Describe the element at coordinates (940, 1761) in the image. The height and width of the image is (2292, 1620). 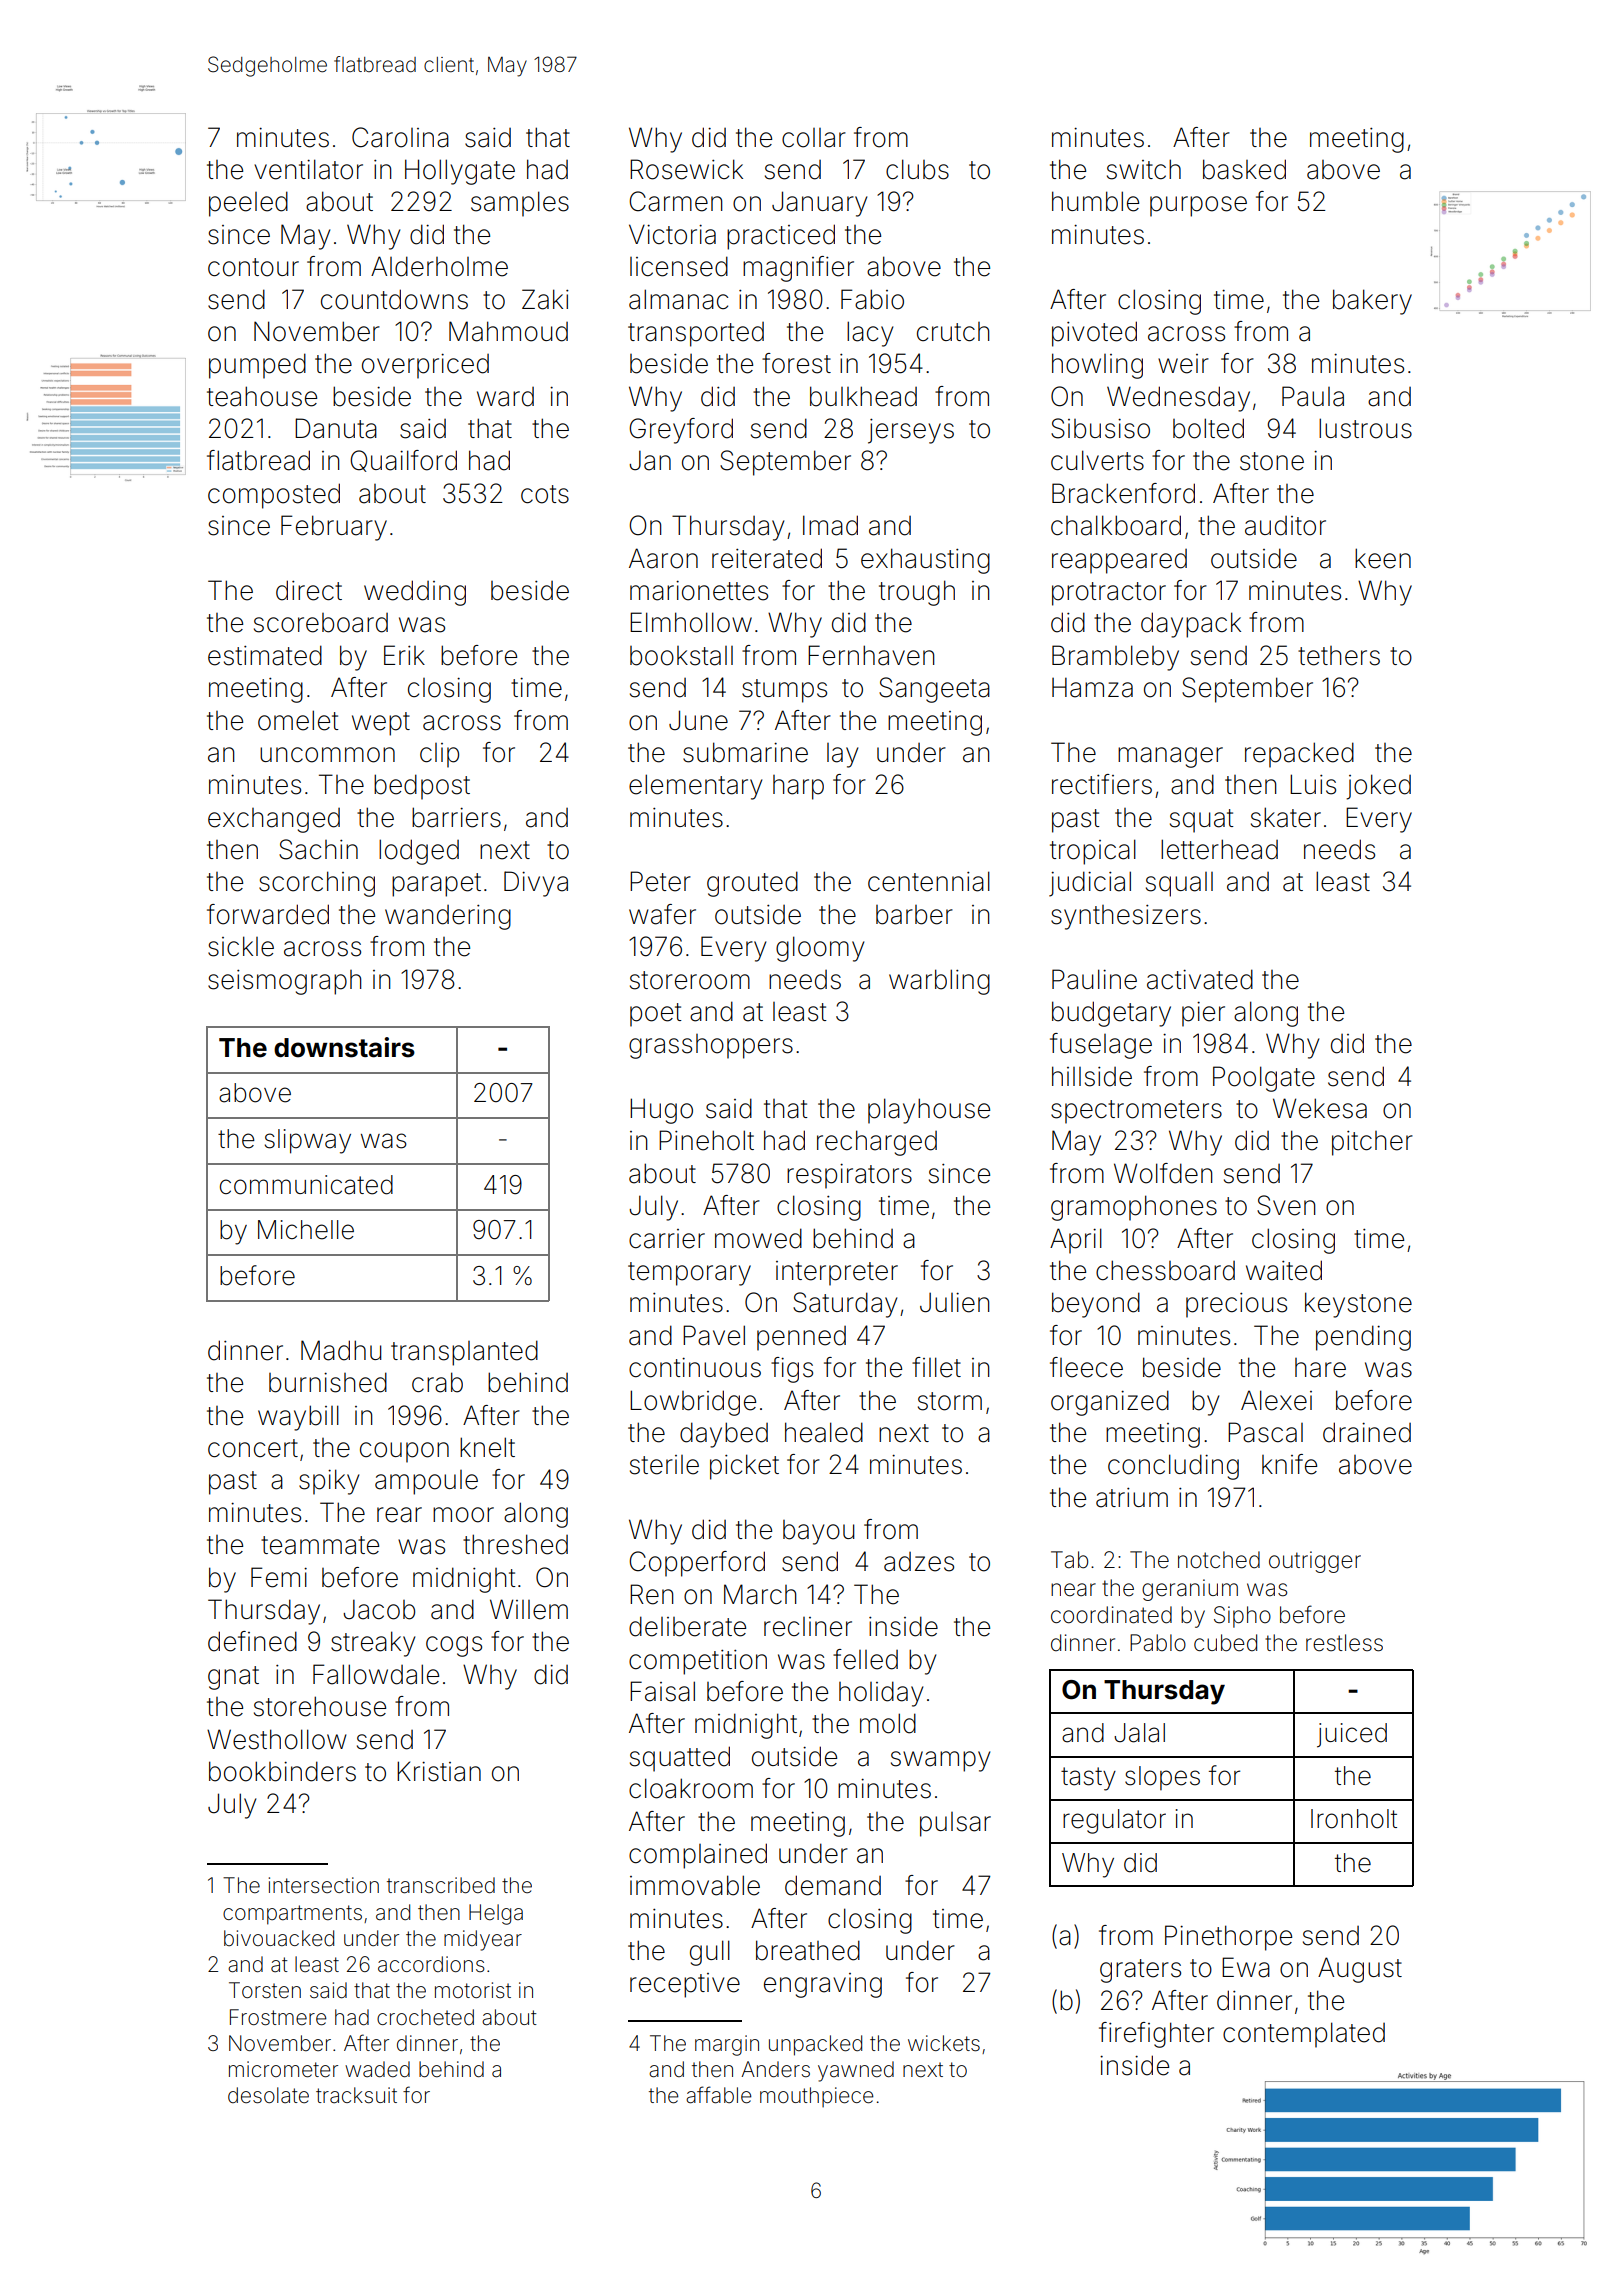
I see `swampy` at that location.
